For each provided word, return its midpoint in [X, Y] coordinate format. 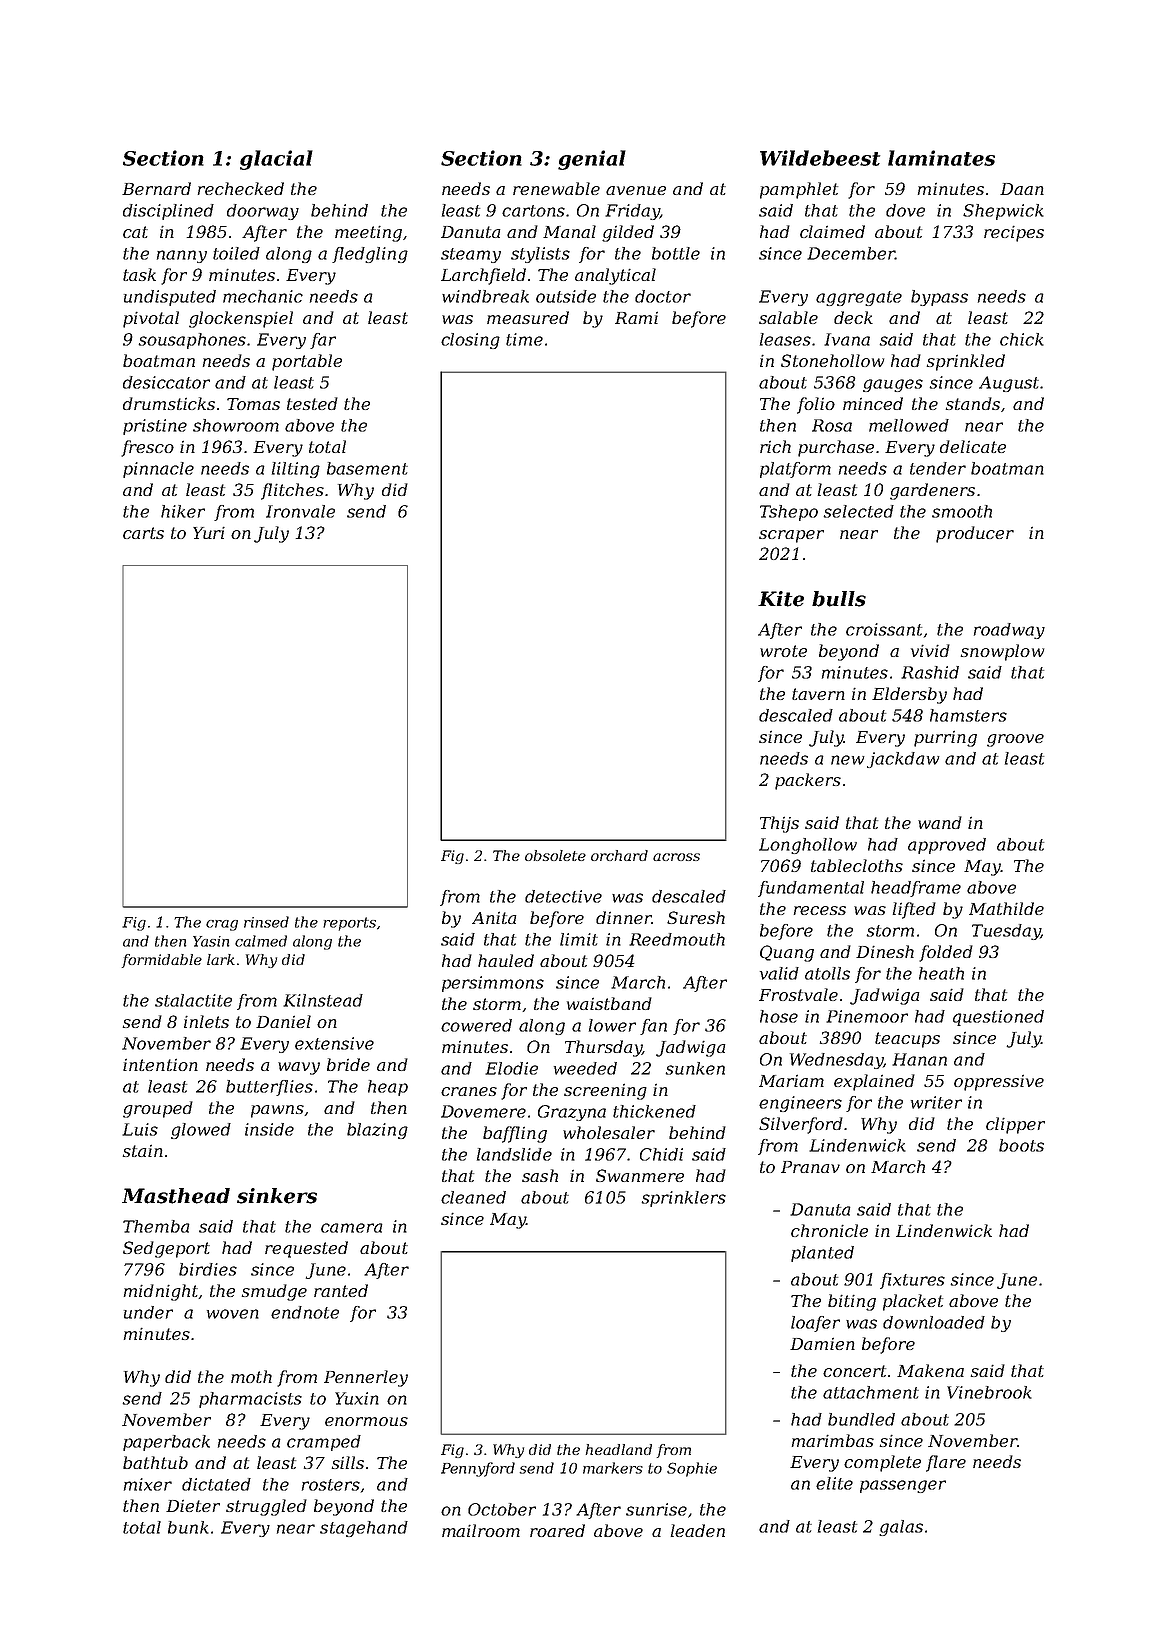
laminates [941, 158]
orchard [619, 855]
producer [975, 534]
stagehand [364, 1529]
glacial [276, 160]
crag [222, 925]
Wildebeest [820, 158]
